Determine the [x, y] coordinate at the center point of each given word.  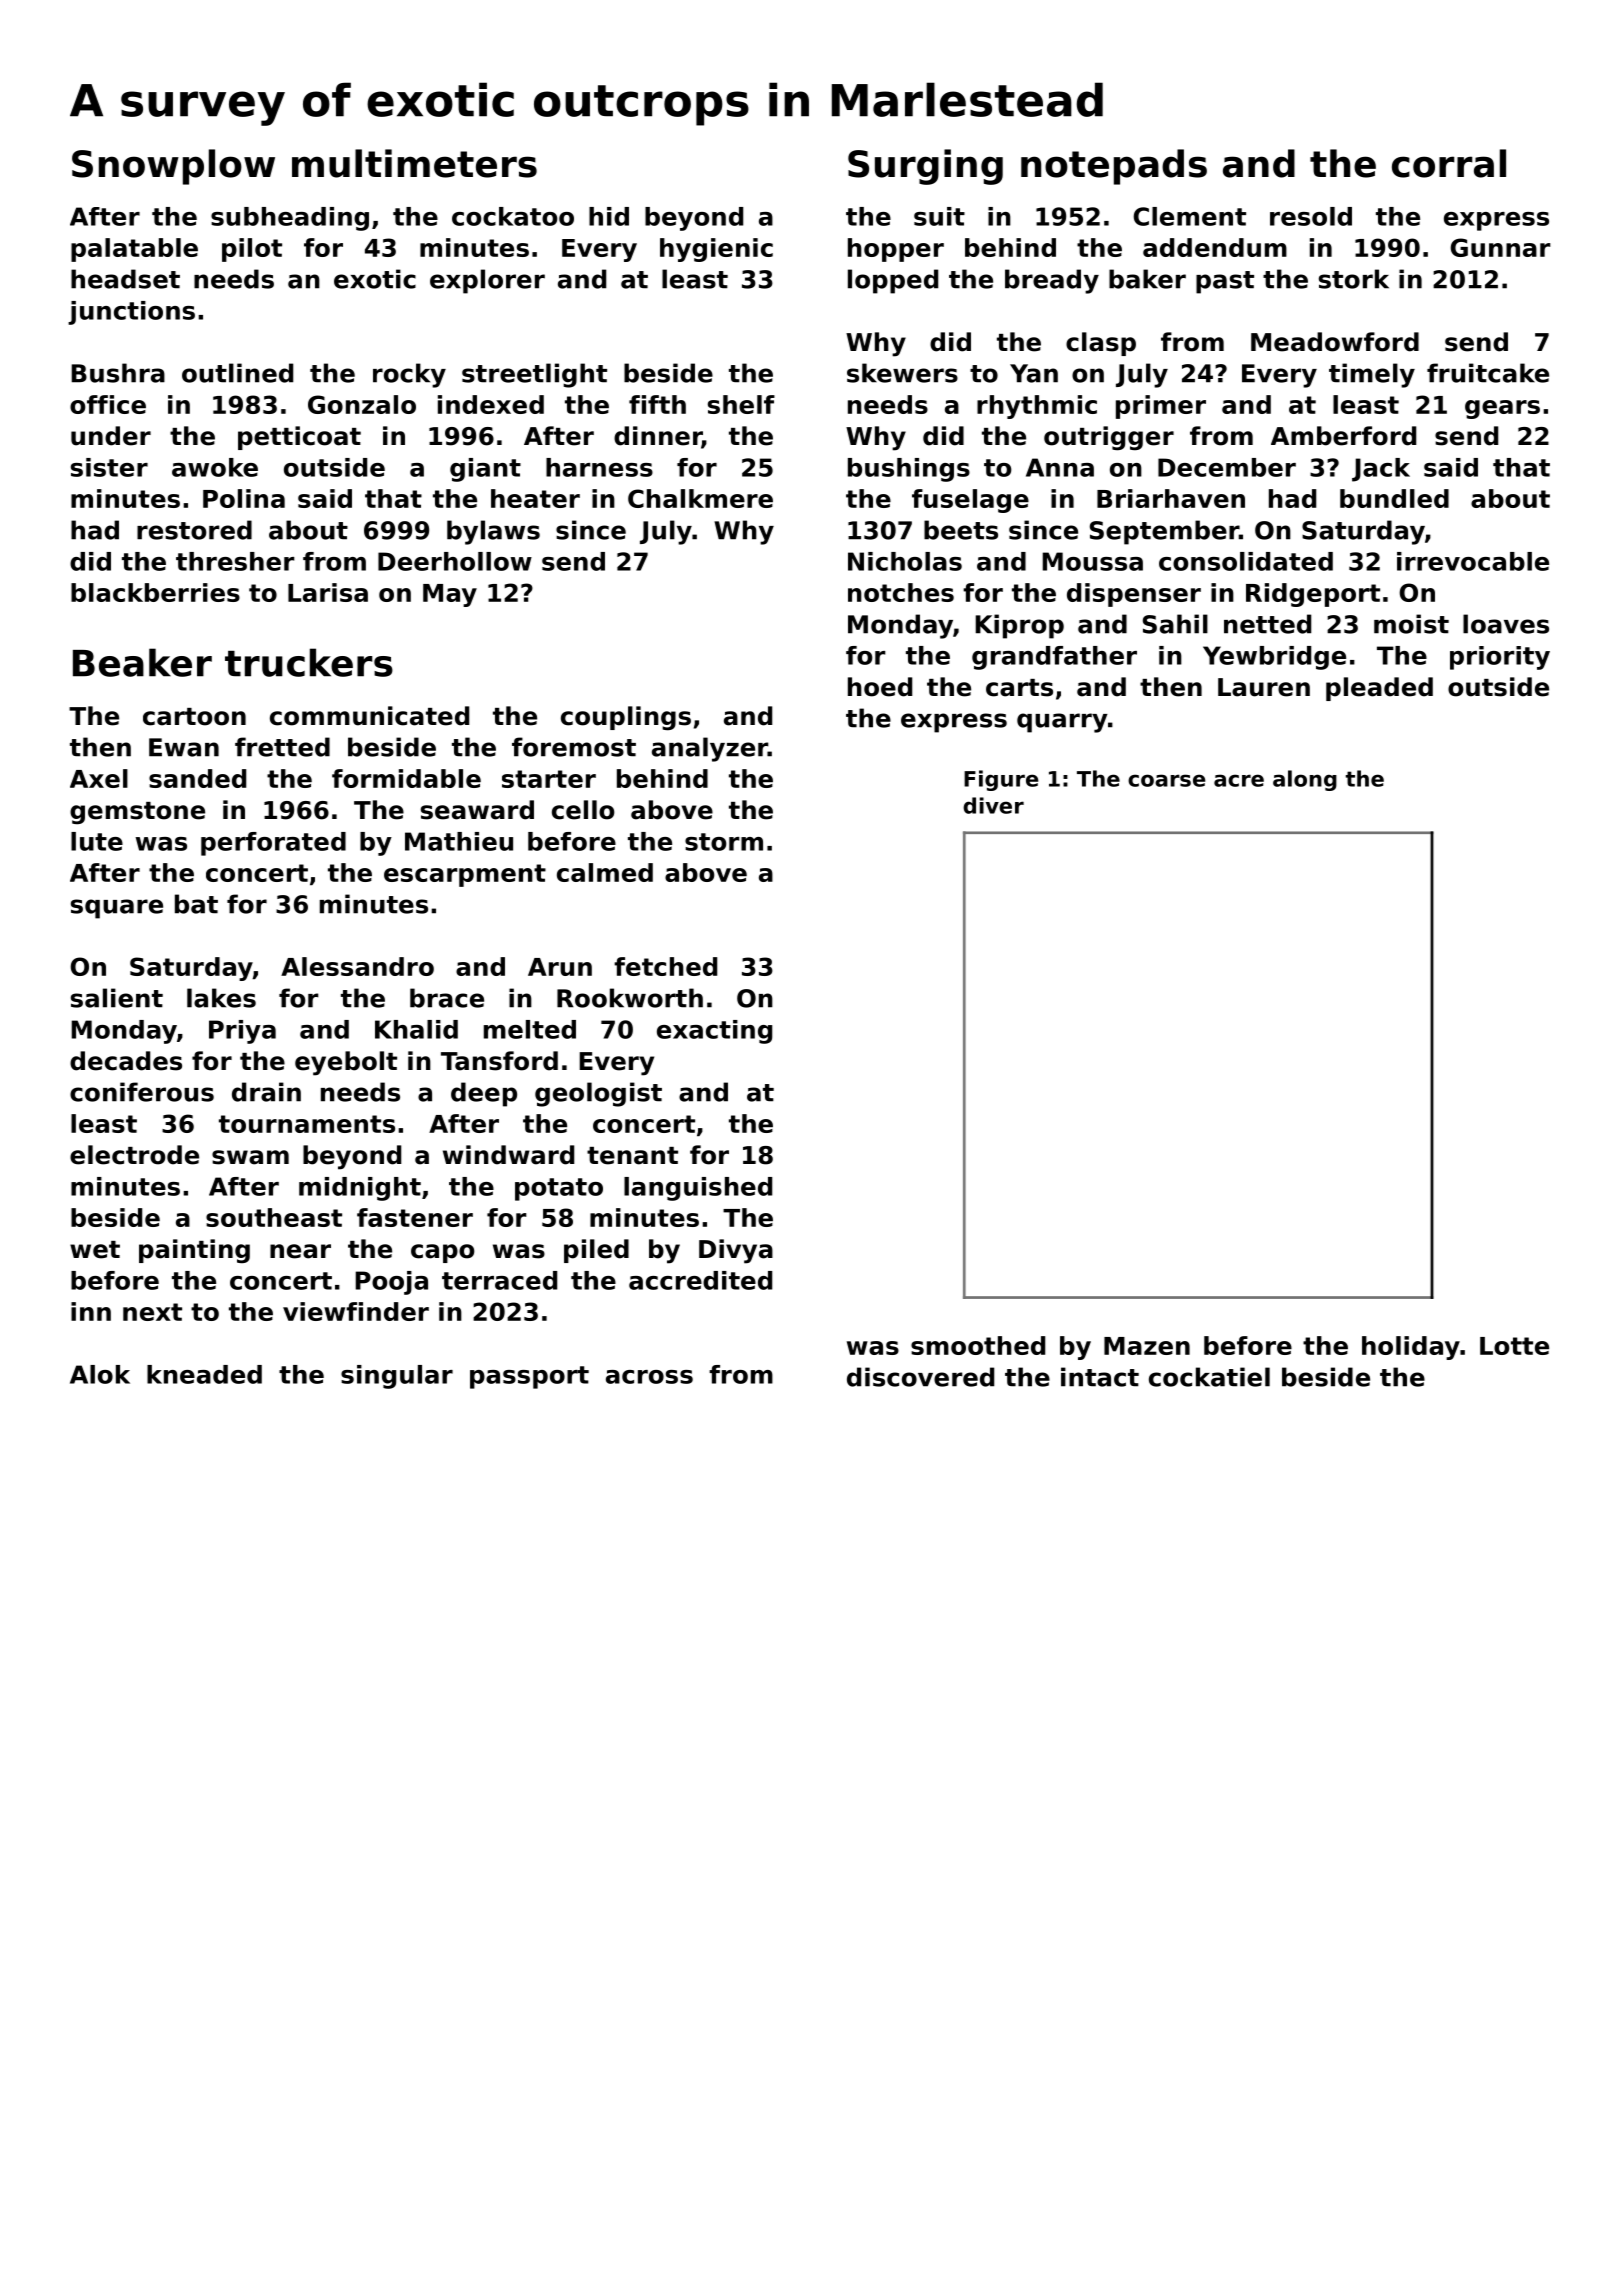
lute [97, 841]
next [152, 1312]
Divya [736, 1251]
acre [1239, 780]
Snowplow [173, 167]
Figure [1001, 780]
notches [901, 592]
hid [609, 216]
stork [1354, 279]
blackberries [155, 592]
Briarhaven [1171, 498]
